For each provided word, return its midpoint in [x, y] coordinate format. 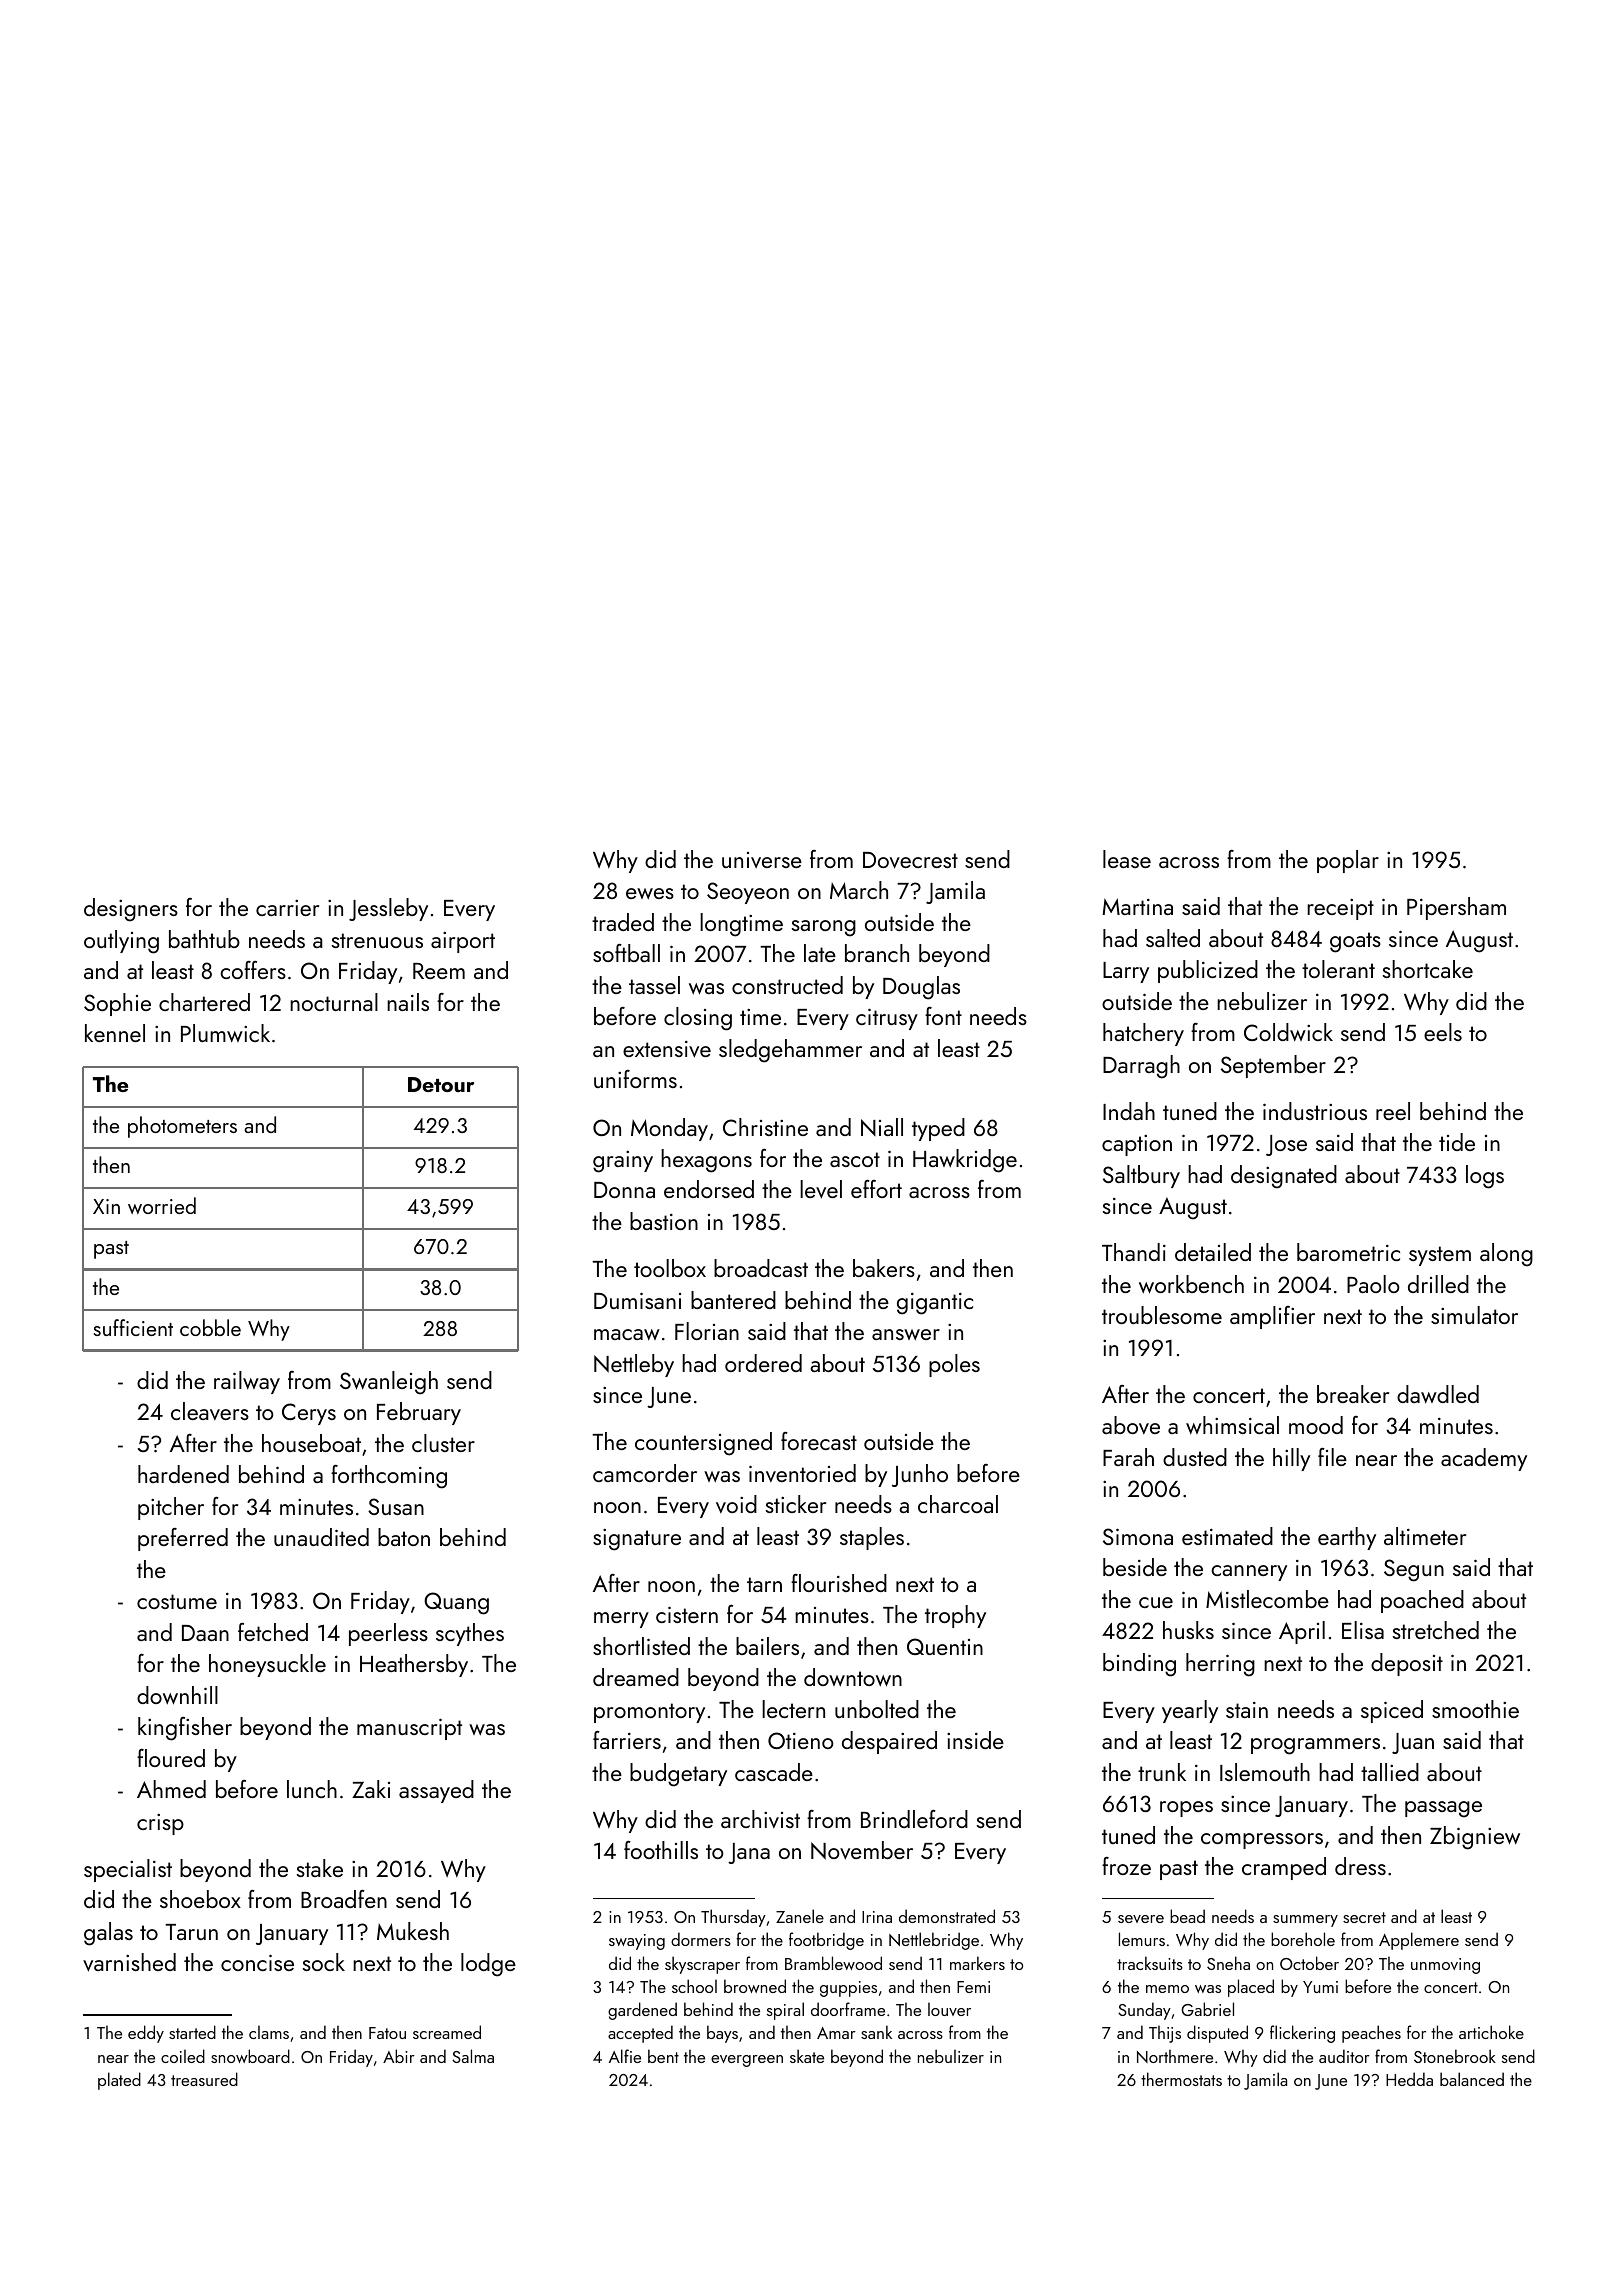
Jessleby [388, 909]
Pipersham [1456, 908]
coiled [183, 2056]
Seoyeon [748, 893]
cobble [210, 1327]
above [1131, 1425]
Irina [877, 1917]
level [821, 1189]
